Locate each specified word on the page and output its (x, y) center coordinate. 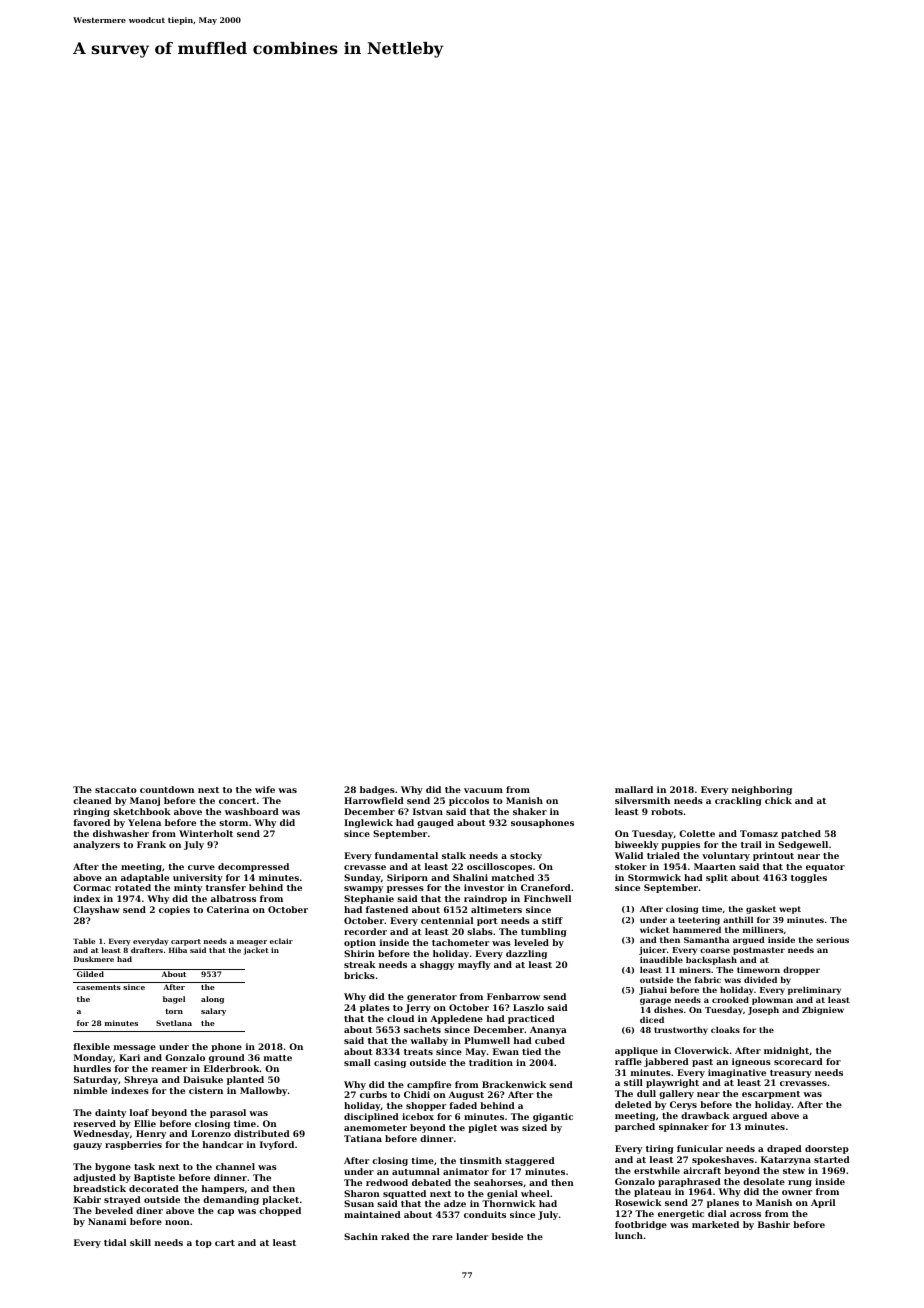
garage (655, 1001)
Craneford (546, 887)
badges (377, 790)
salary (213, 1012)
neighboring (762, 790)
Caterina (228, 909)
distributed (262, 1133)
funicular (700, 1148)
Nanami (107, 1221)
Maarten (715, 866)
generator (432, 998)
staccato (116, 790)
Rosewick (638, 1202)
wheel (535, 1193)
